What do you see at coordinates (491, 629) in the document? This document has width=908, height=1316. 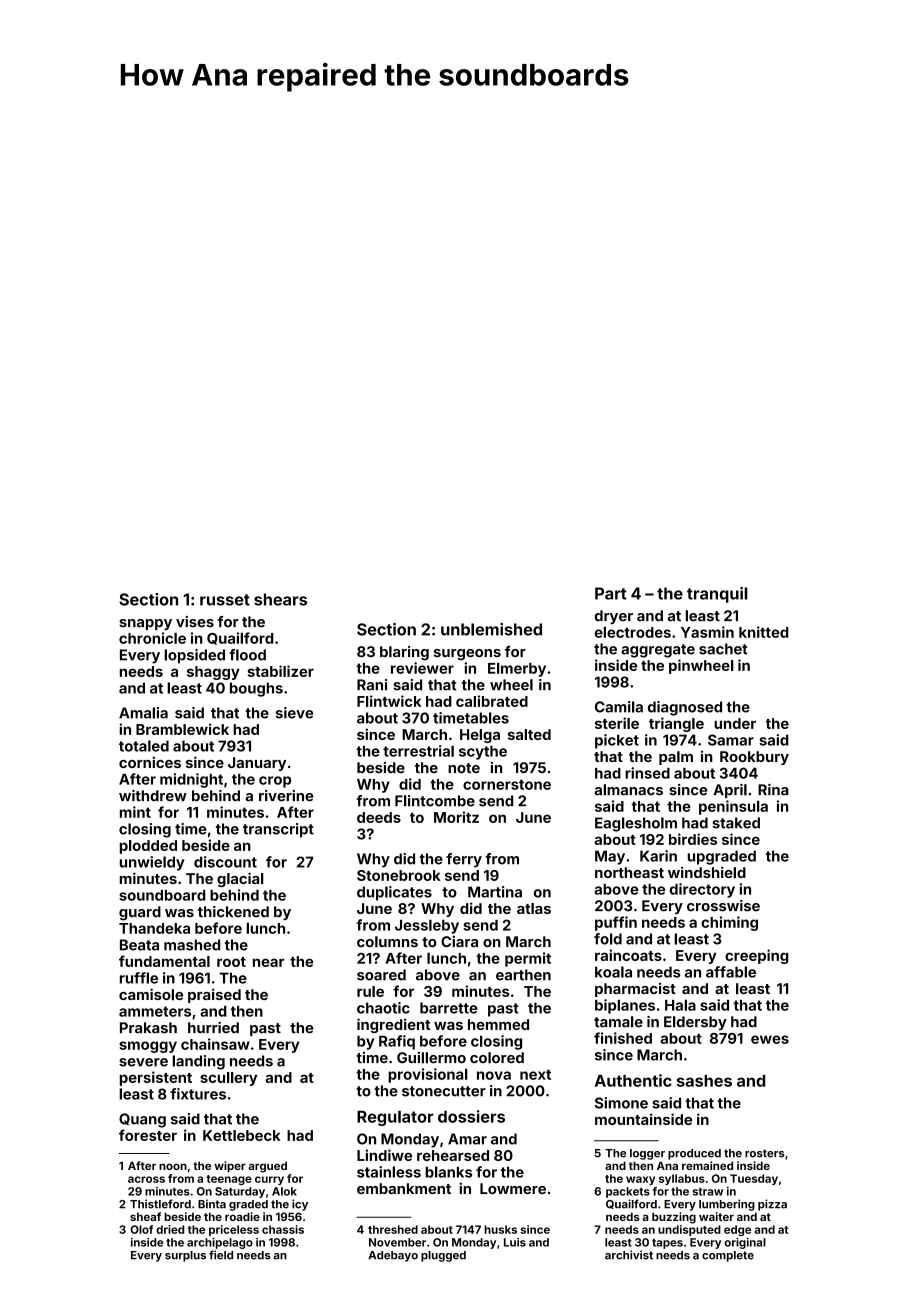 I see `unblemished` at bounding box center [491, 629].
